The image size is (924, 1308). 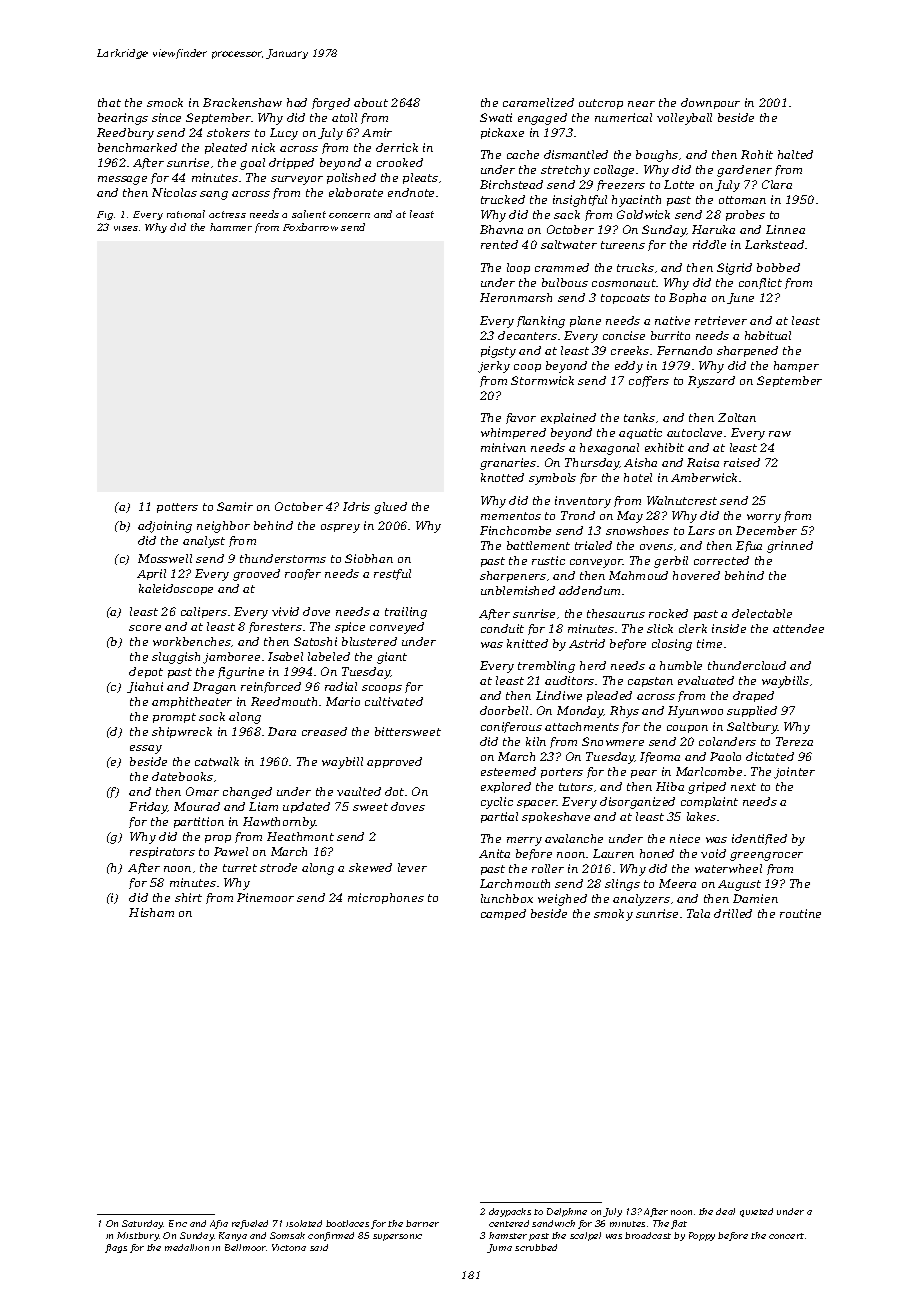 What do you see at coordinates (687, 298) in the image?
I see `Bopha` at bounding box center [687, 298].
